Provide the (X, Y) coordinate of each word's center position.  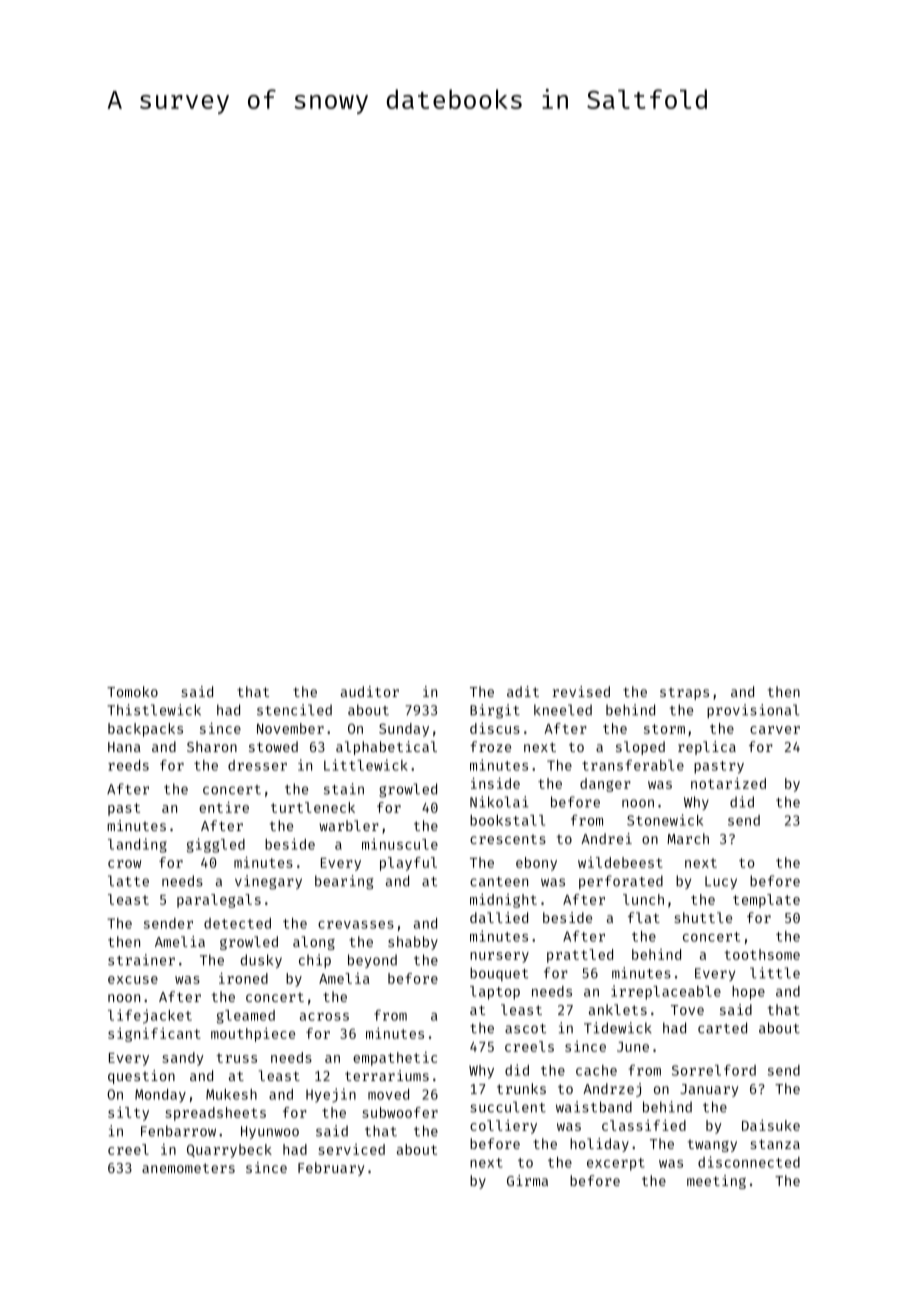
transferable (633, 765)
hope (748, 993)
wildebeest (620, 862)
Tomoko (132, 691)
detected (237, 923)
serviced (351, 1149)
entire (224, 807)
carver (775, 730)
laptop (495, 993)
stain (344, 789)
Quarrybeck (229, 1151)
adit (523, 691)
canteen (499, 882)
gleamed (246, 1017)
